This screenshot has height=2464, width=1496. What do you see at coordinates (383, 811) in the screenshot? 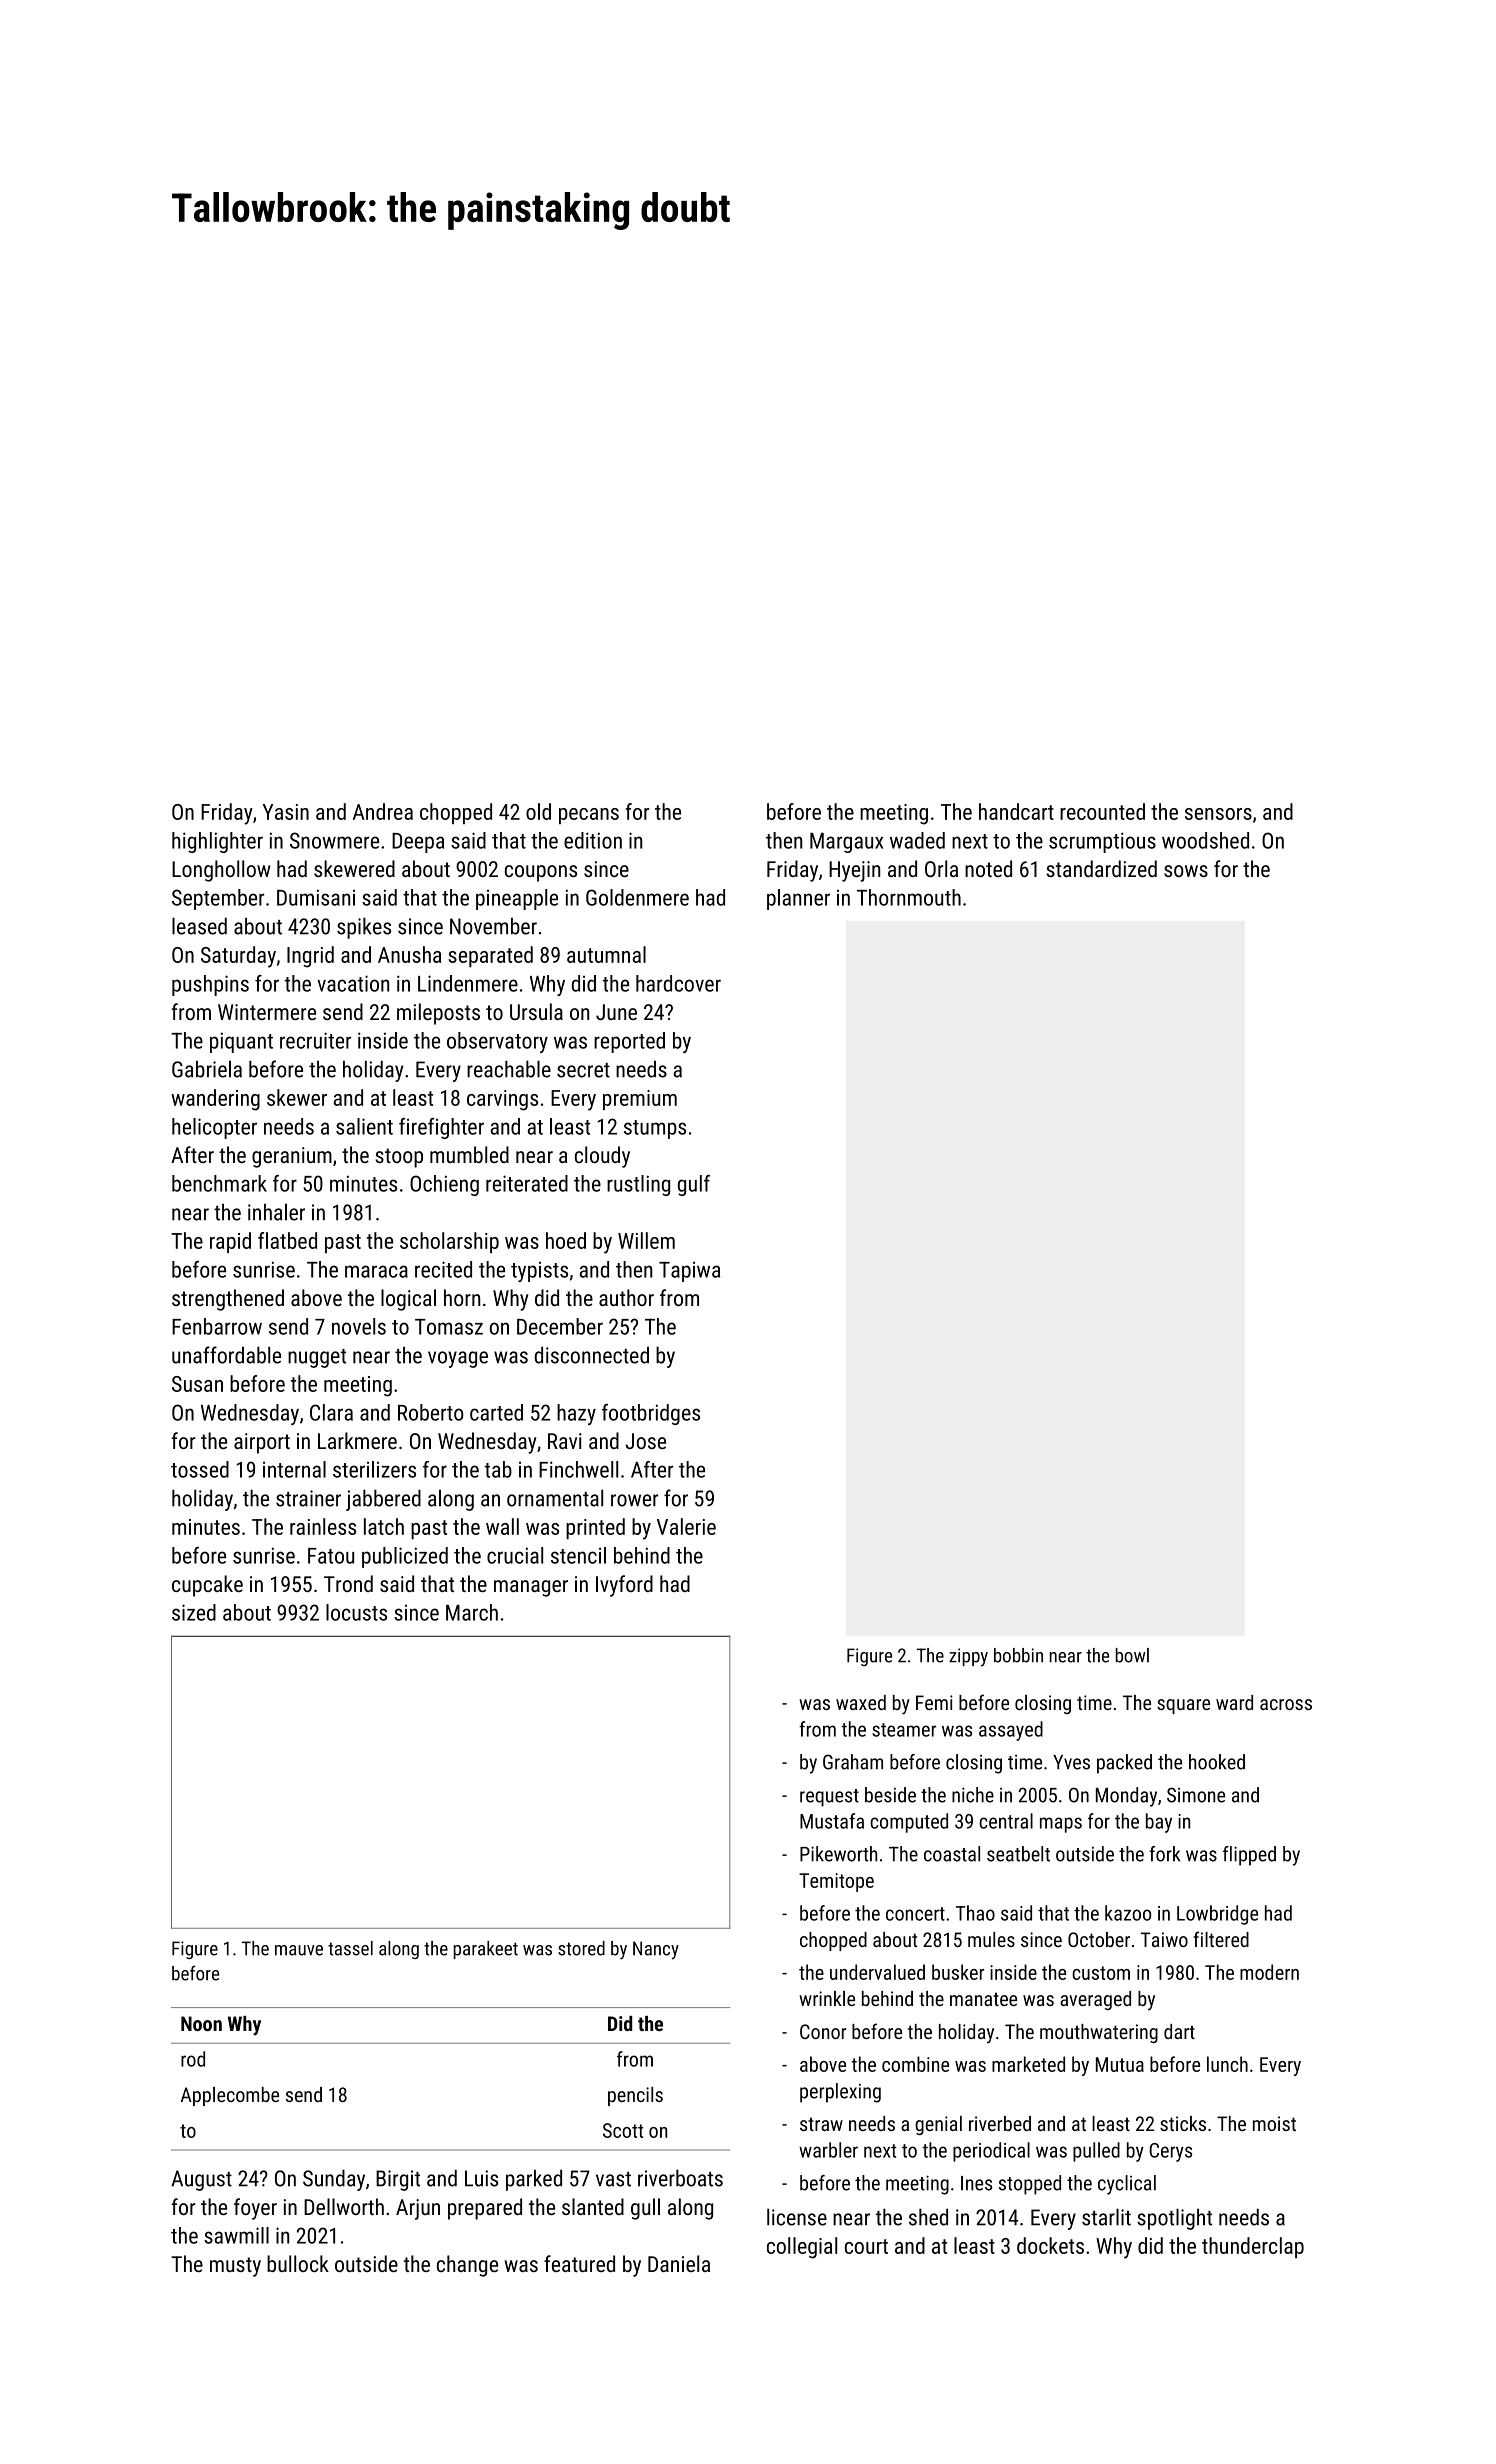
I see `Andrea` at bounding box center [383, 811].
